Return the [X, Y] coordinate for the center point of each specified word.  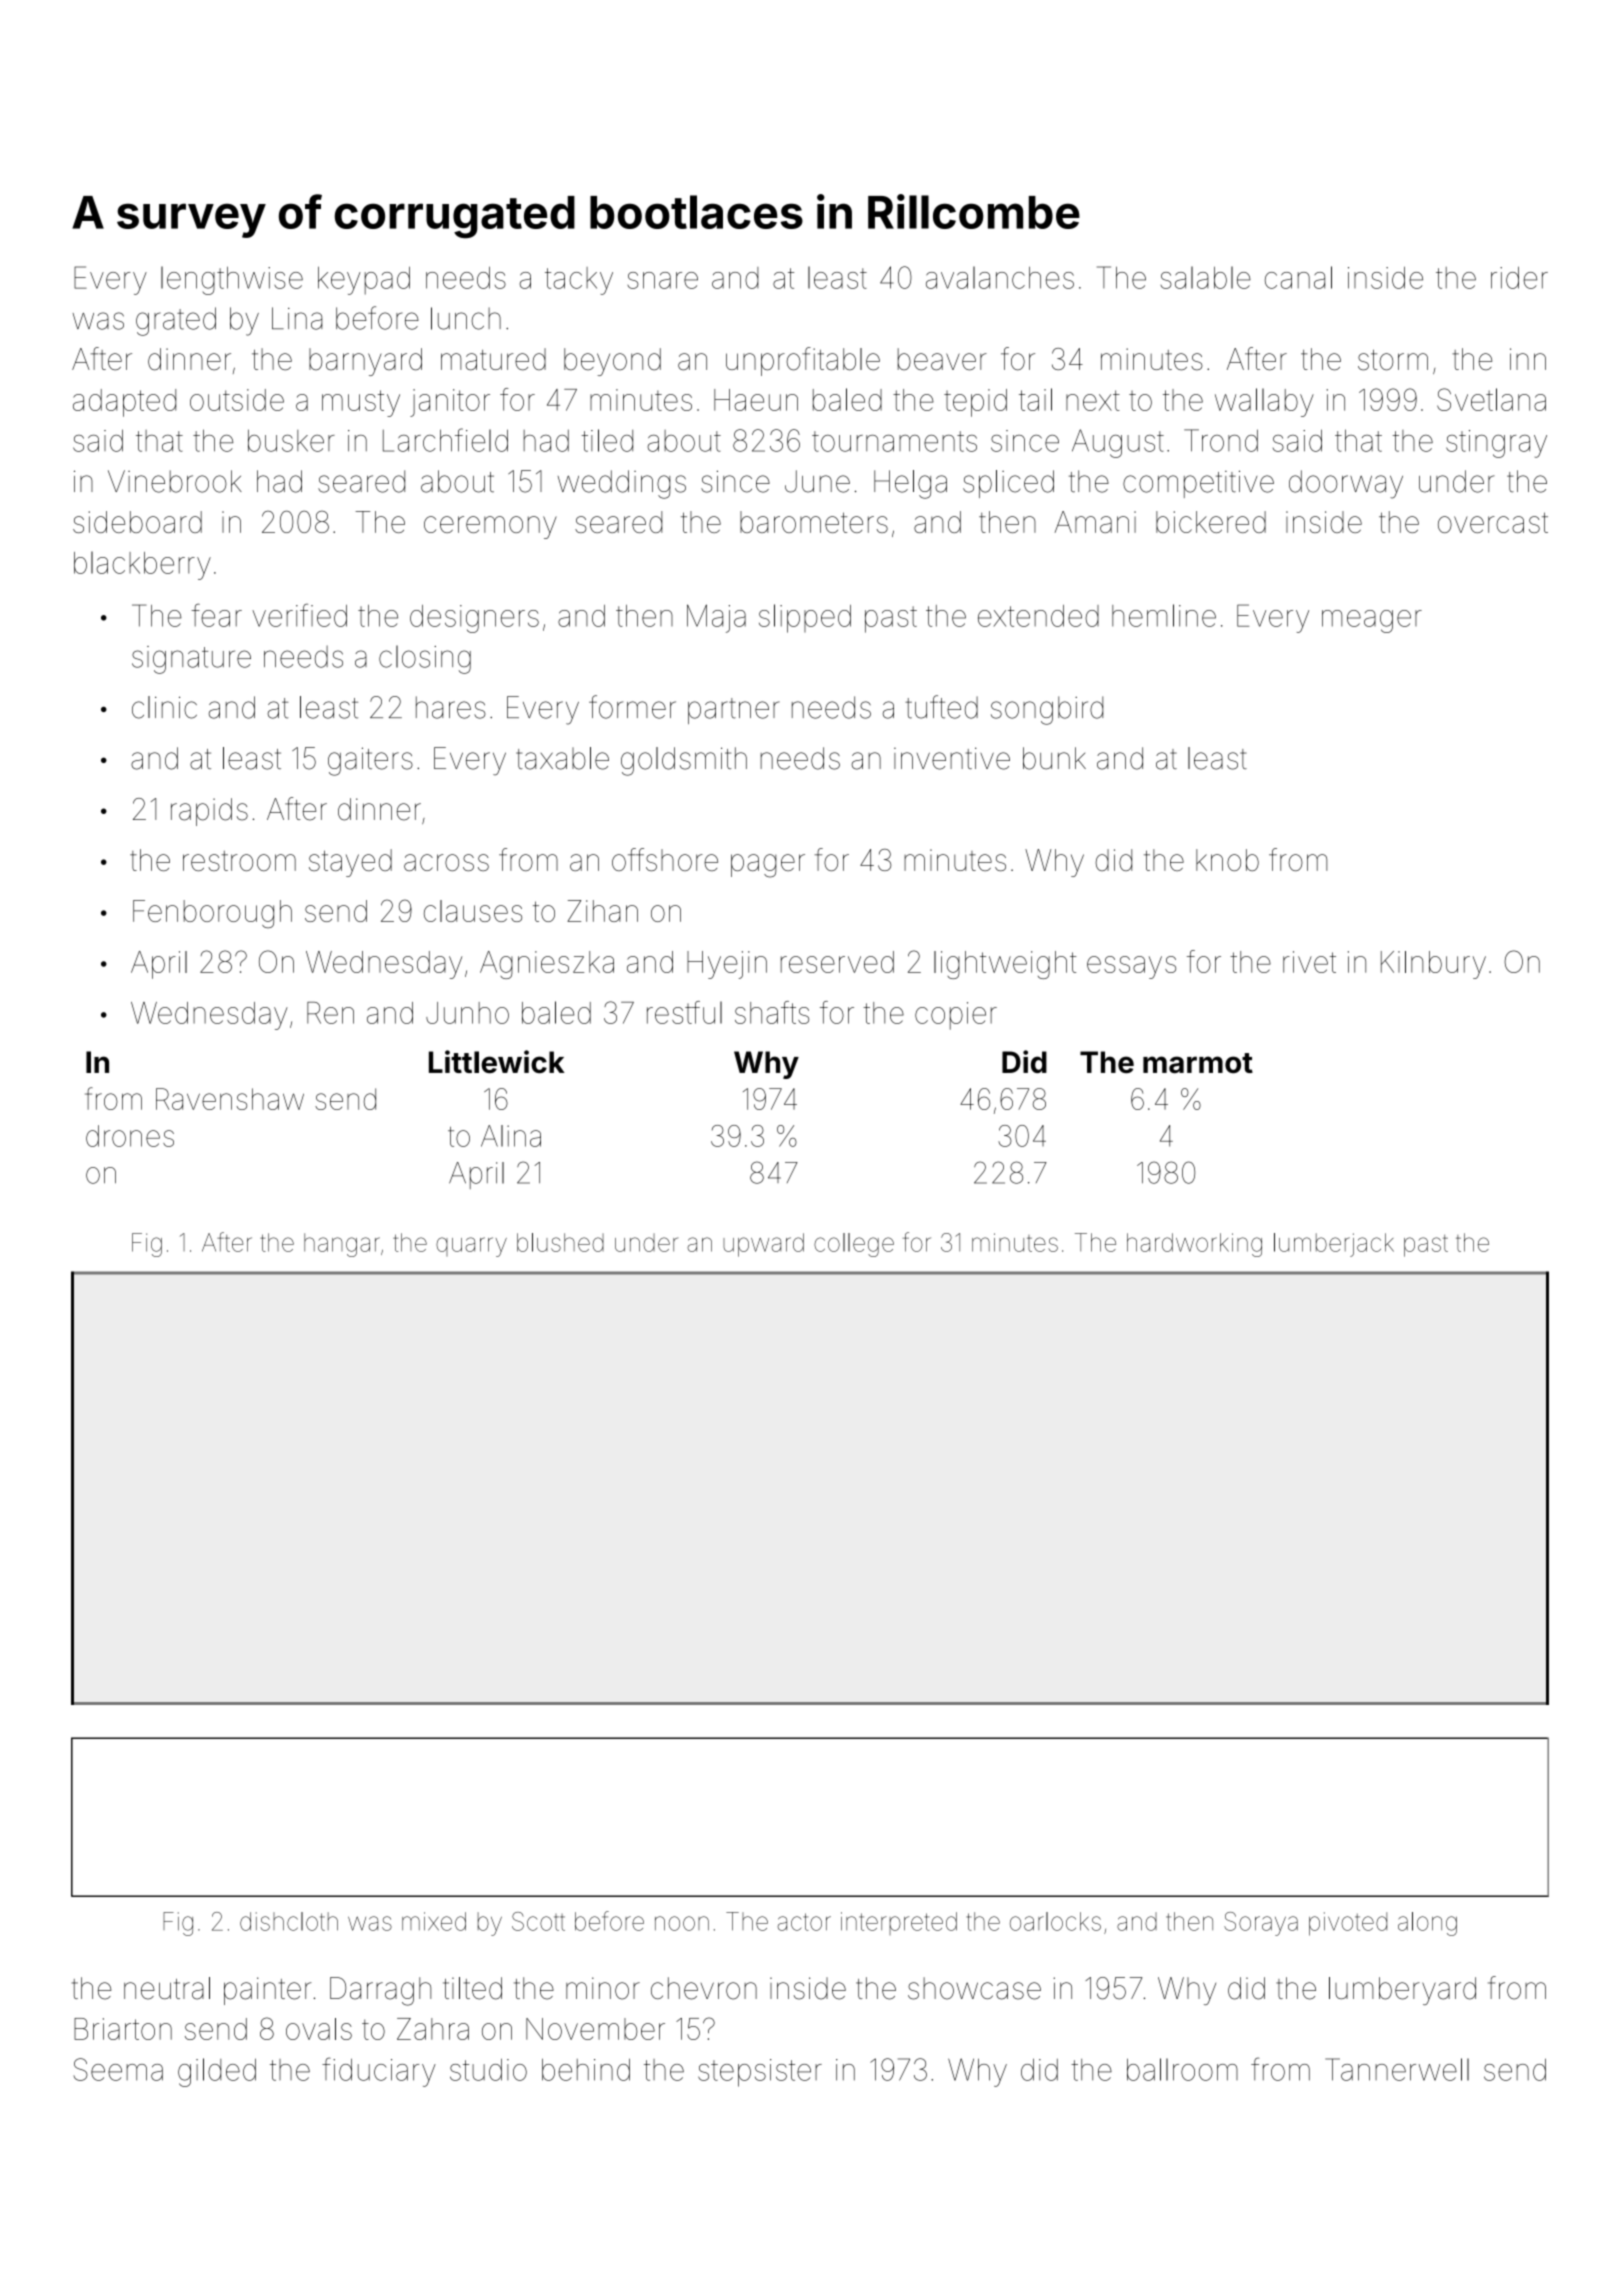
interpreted [899, 1923]
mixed [434, 1921]
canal [1298, 277]
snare [662, 280]
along [1427, 1924]
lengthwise [232, 280]
